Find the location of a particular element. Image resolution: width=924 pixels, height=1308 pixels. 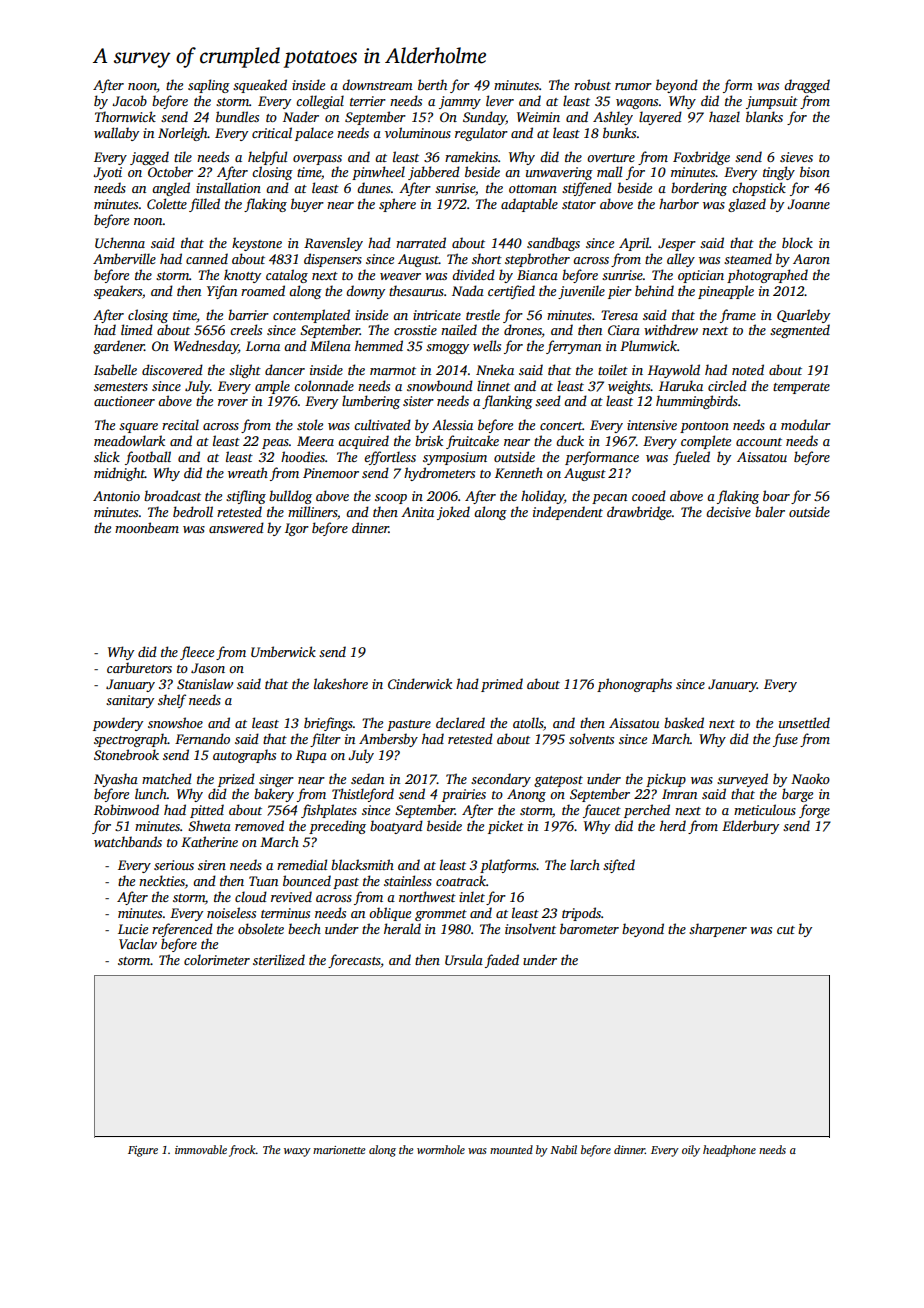

mounted is located at coordinates (511, 1149).
